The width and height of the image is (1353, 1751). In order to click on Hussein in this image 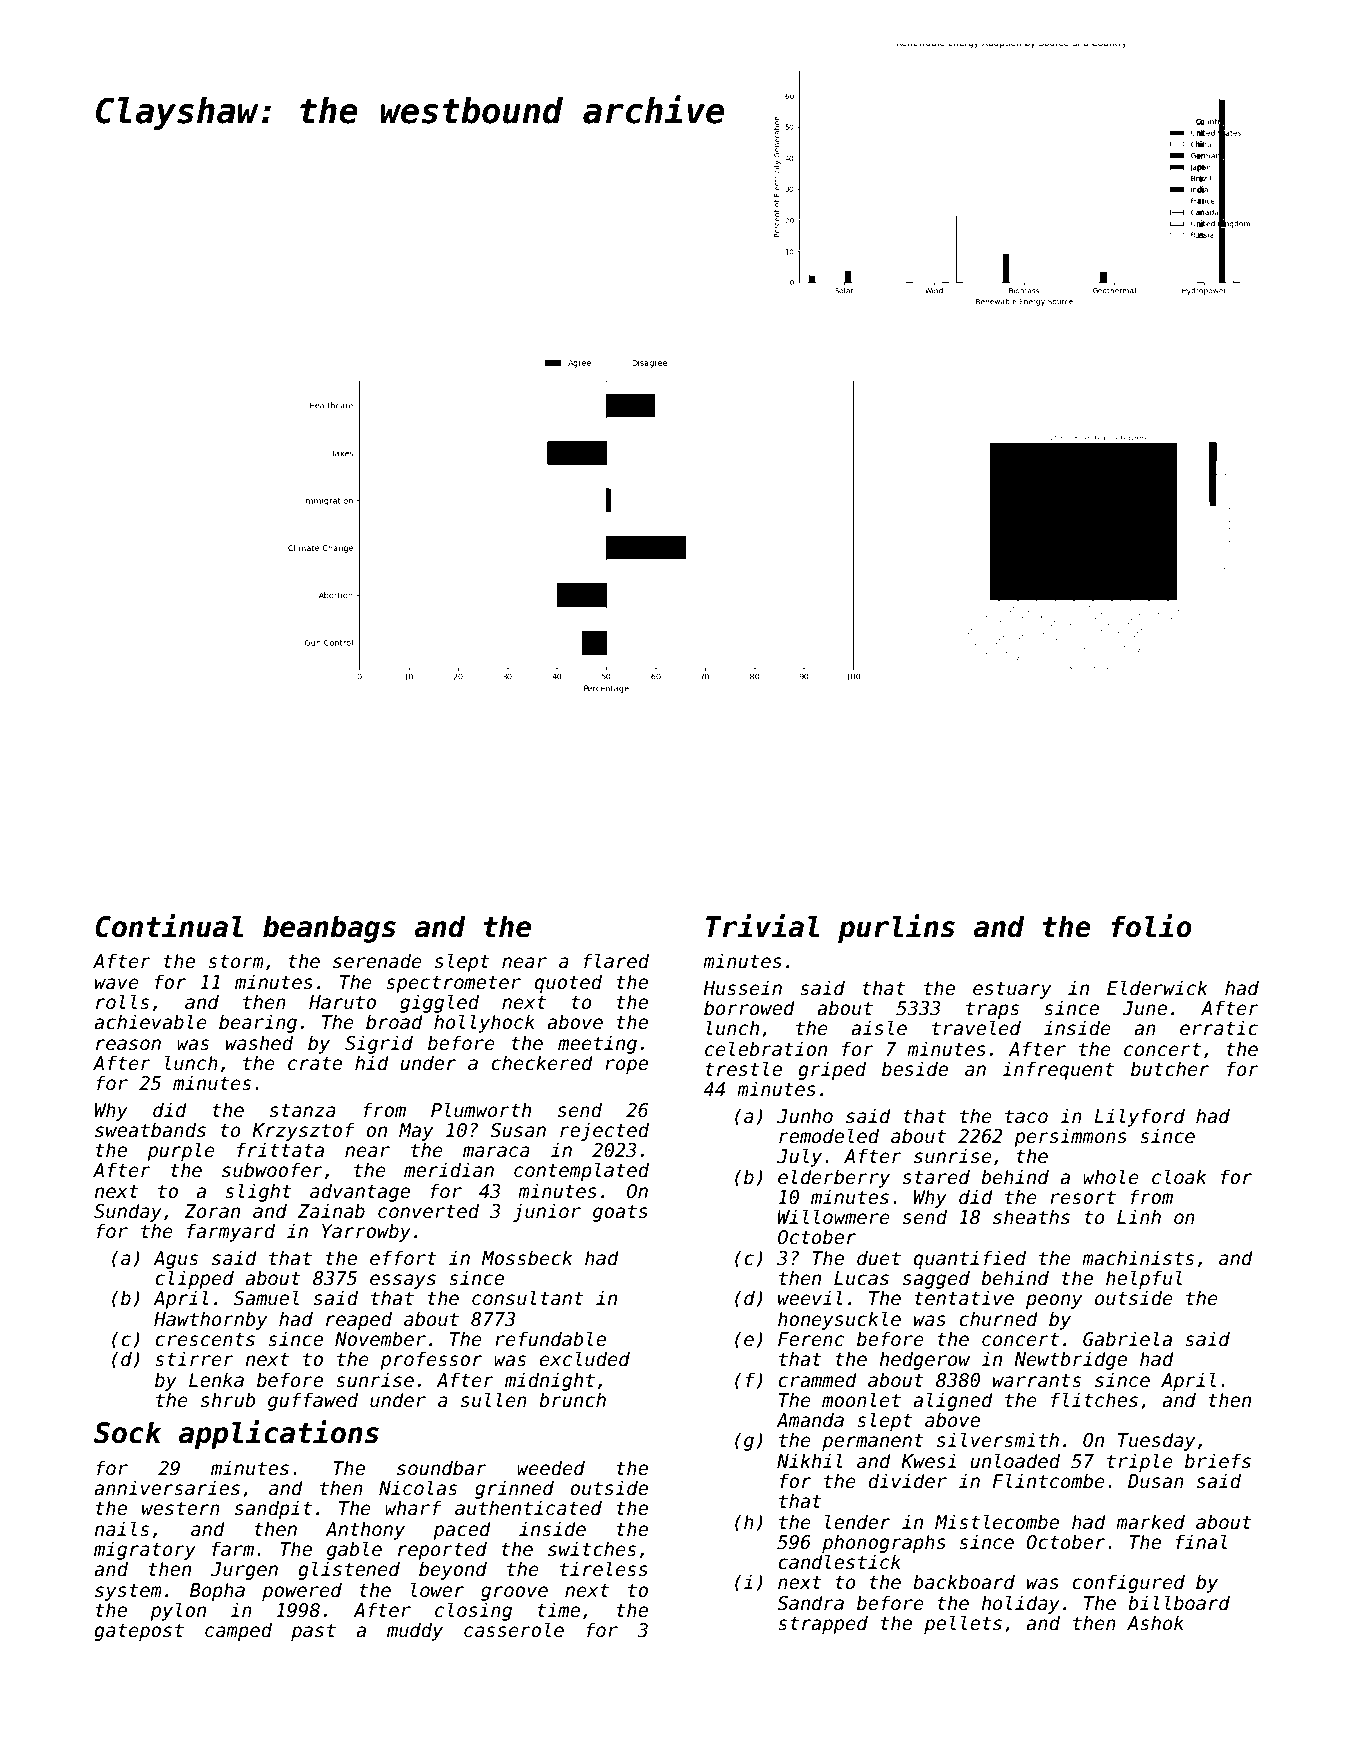, I will do `click(742, 988)`.
